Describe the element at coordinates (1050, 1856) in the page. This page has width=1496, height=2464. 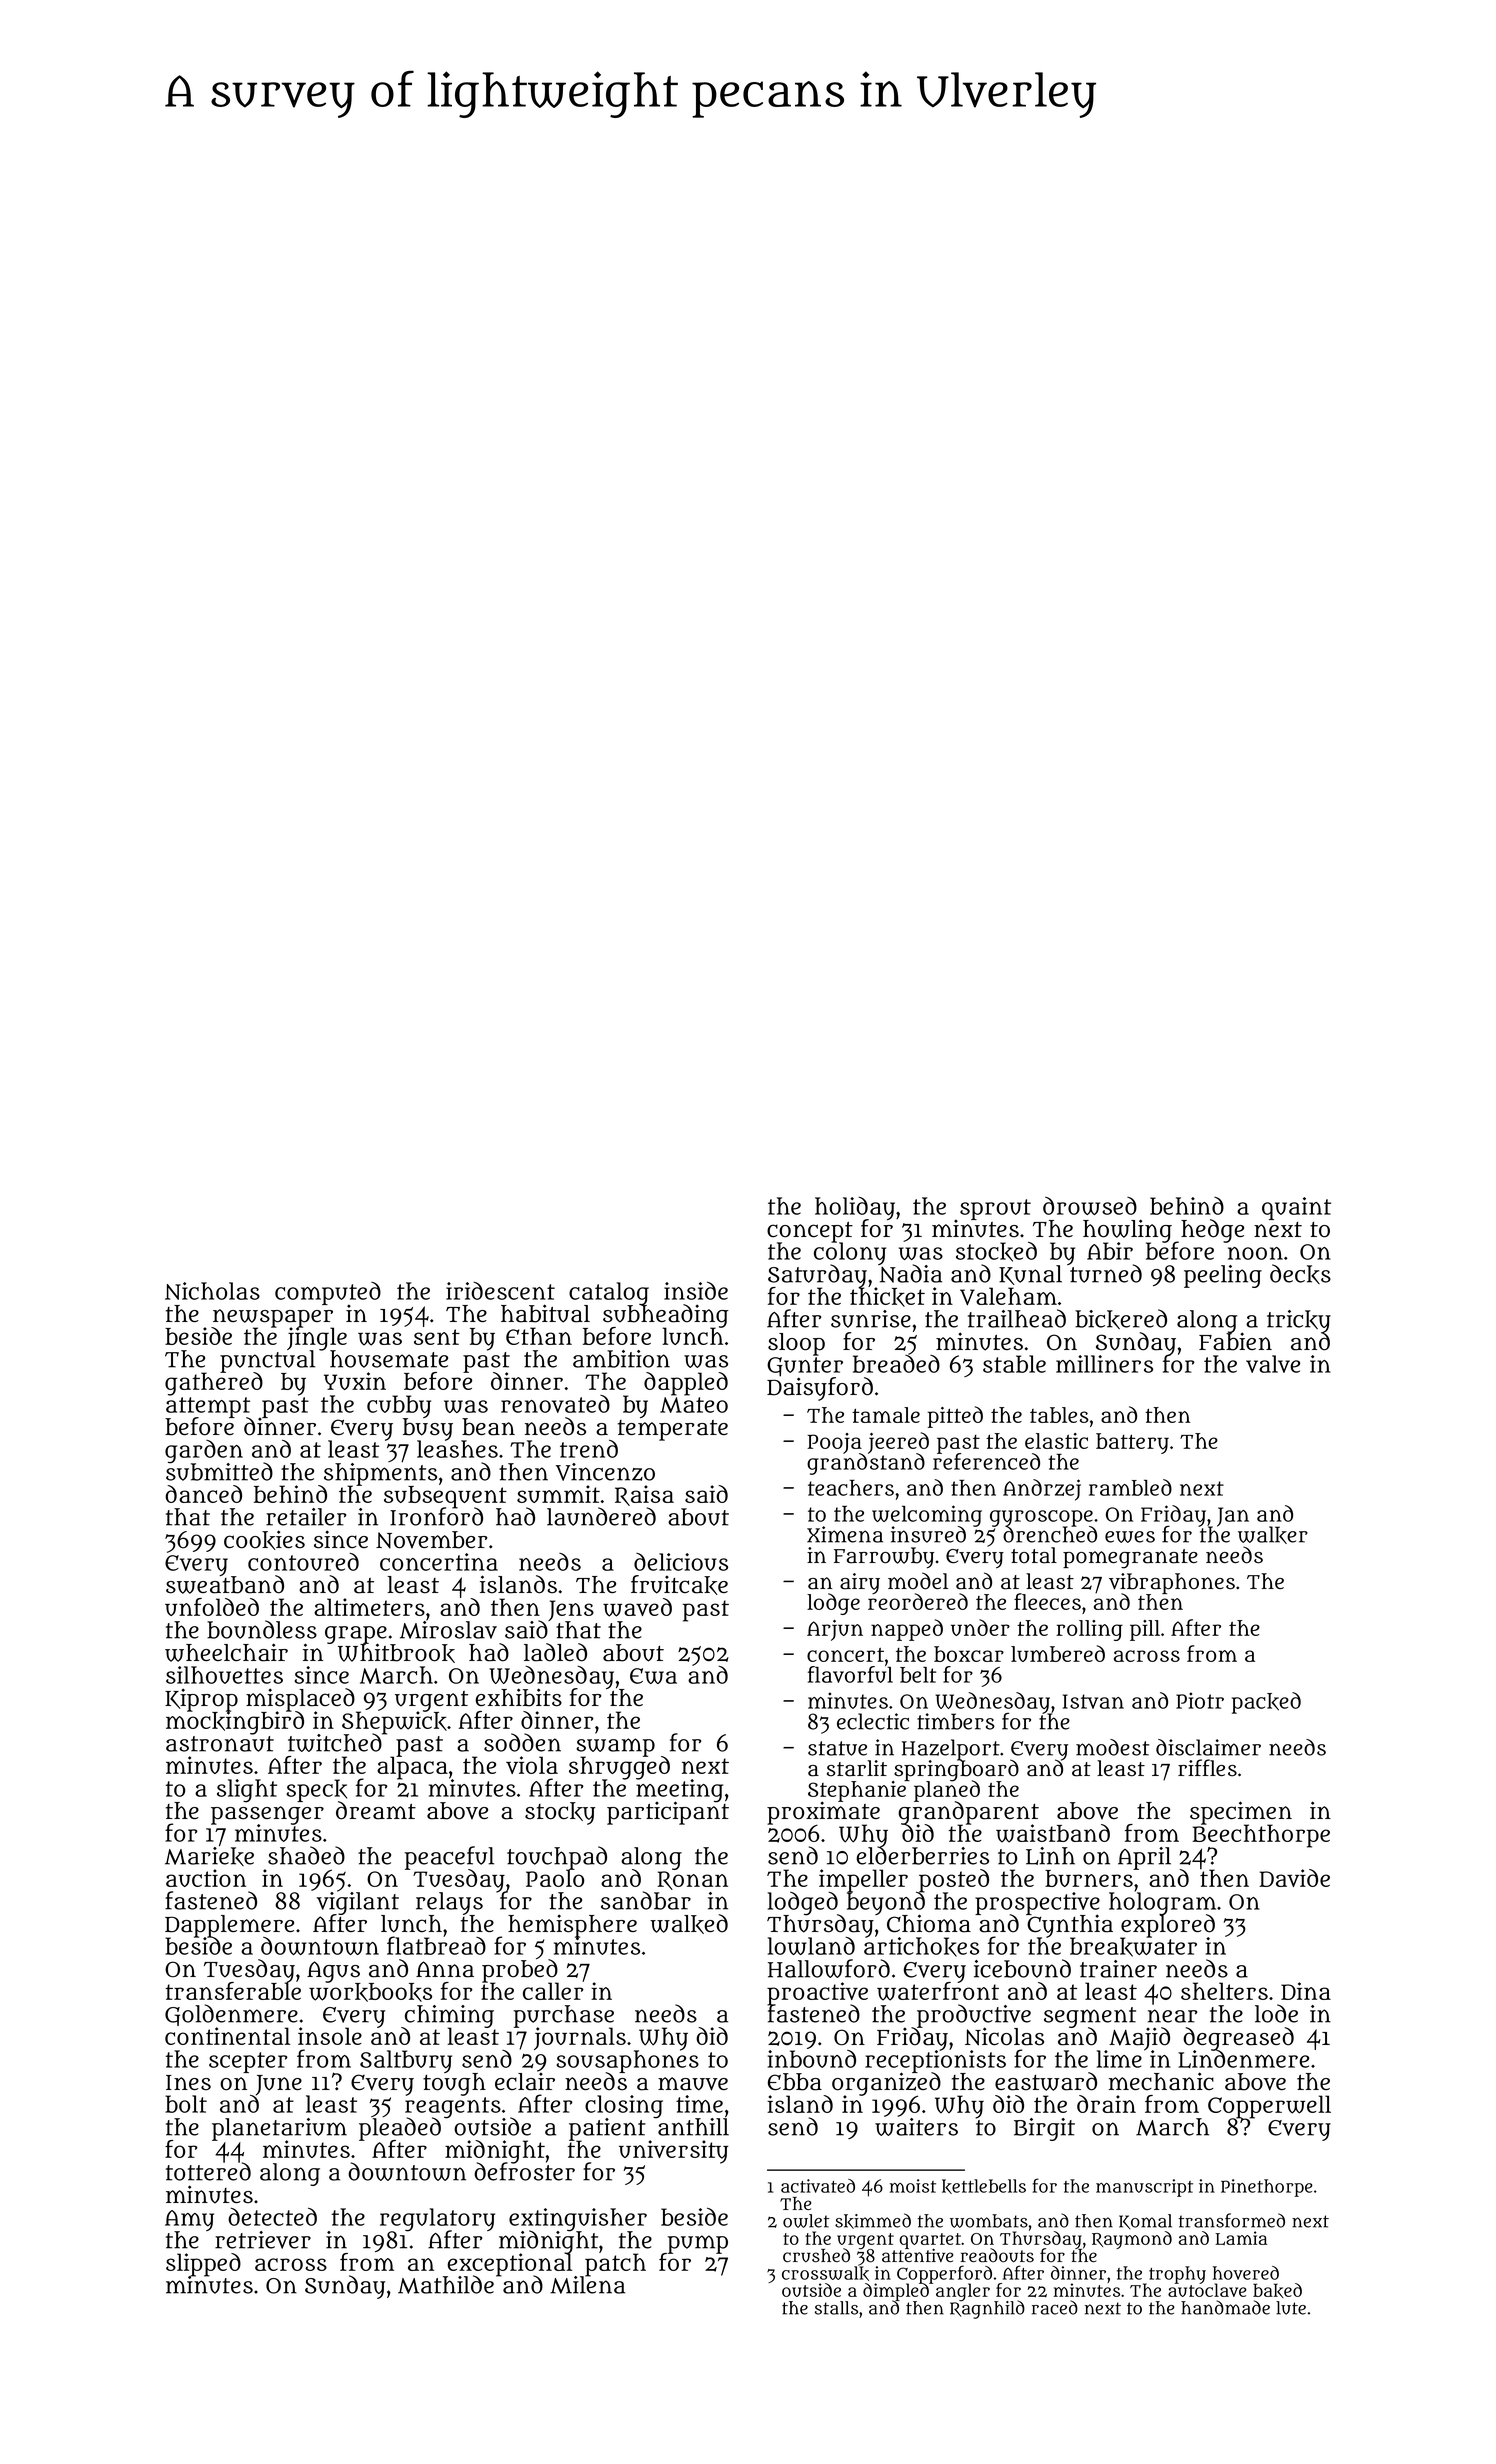
I see `Linh` at that location.
